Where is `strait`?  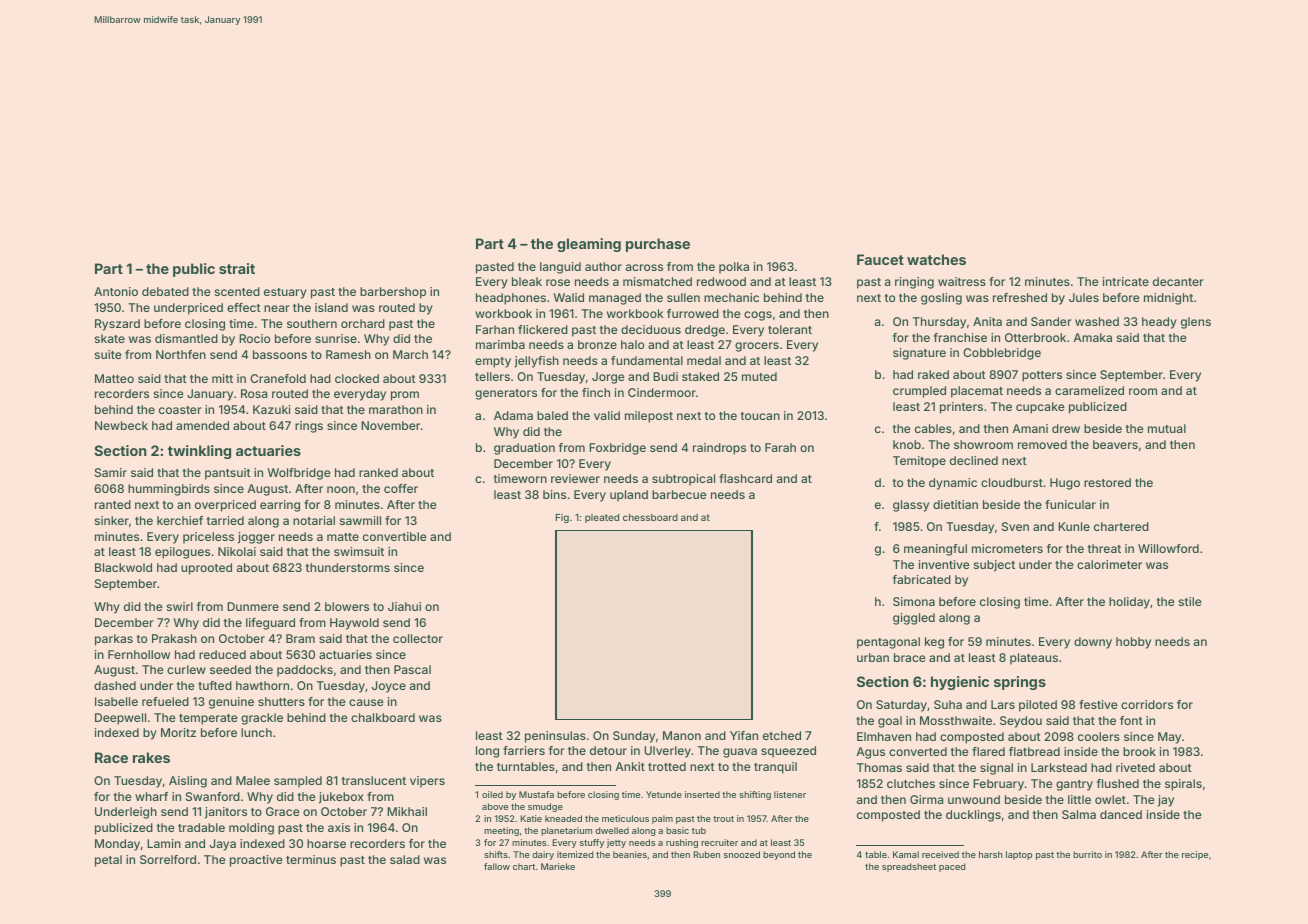
strait is located at coordinates (237, 268).
